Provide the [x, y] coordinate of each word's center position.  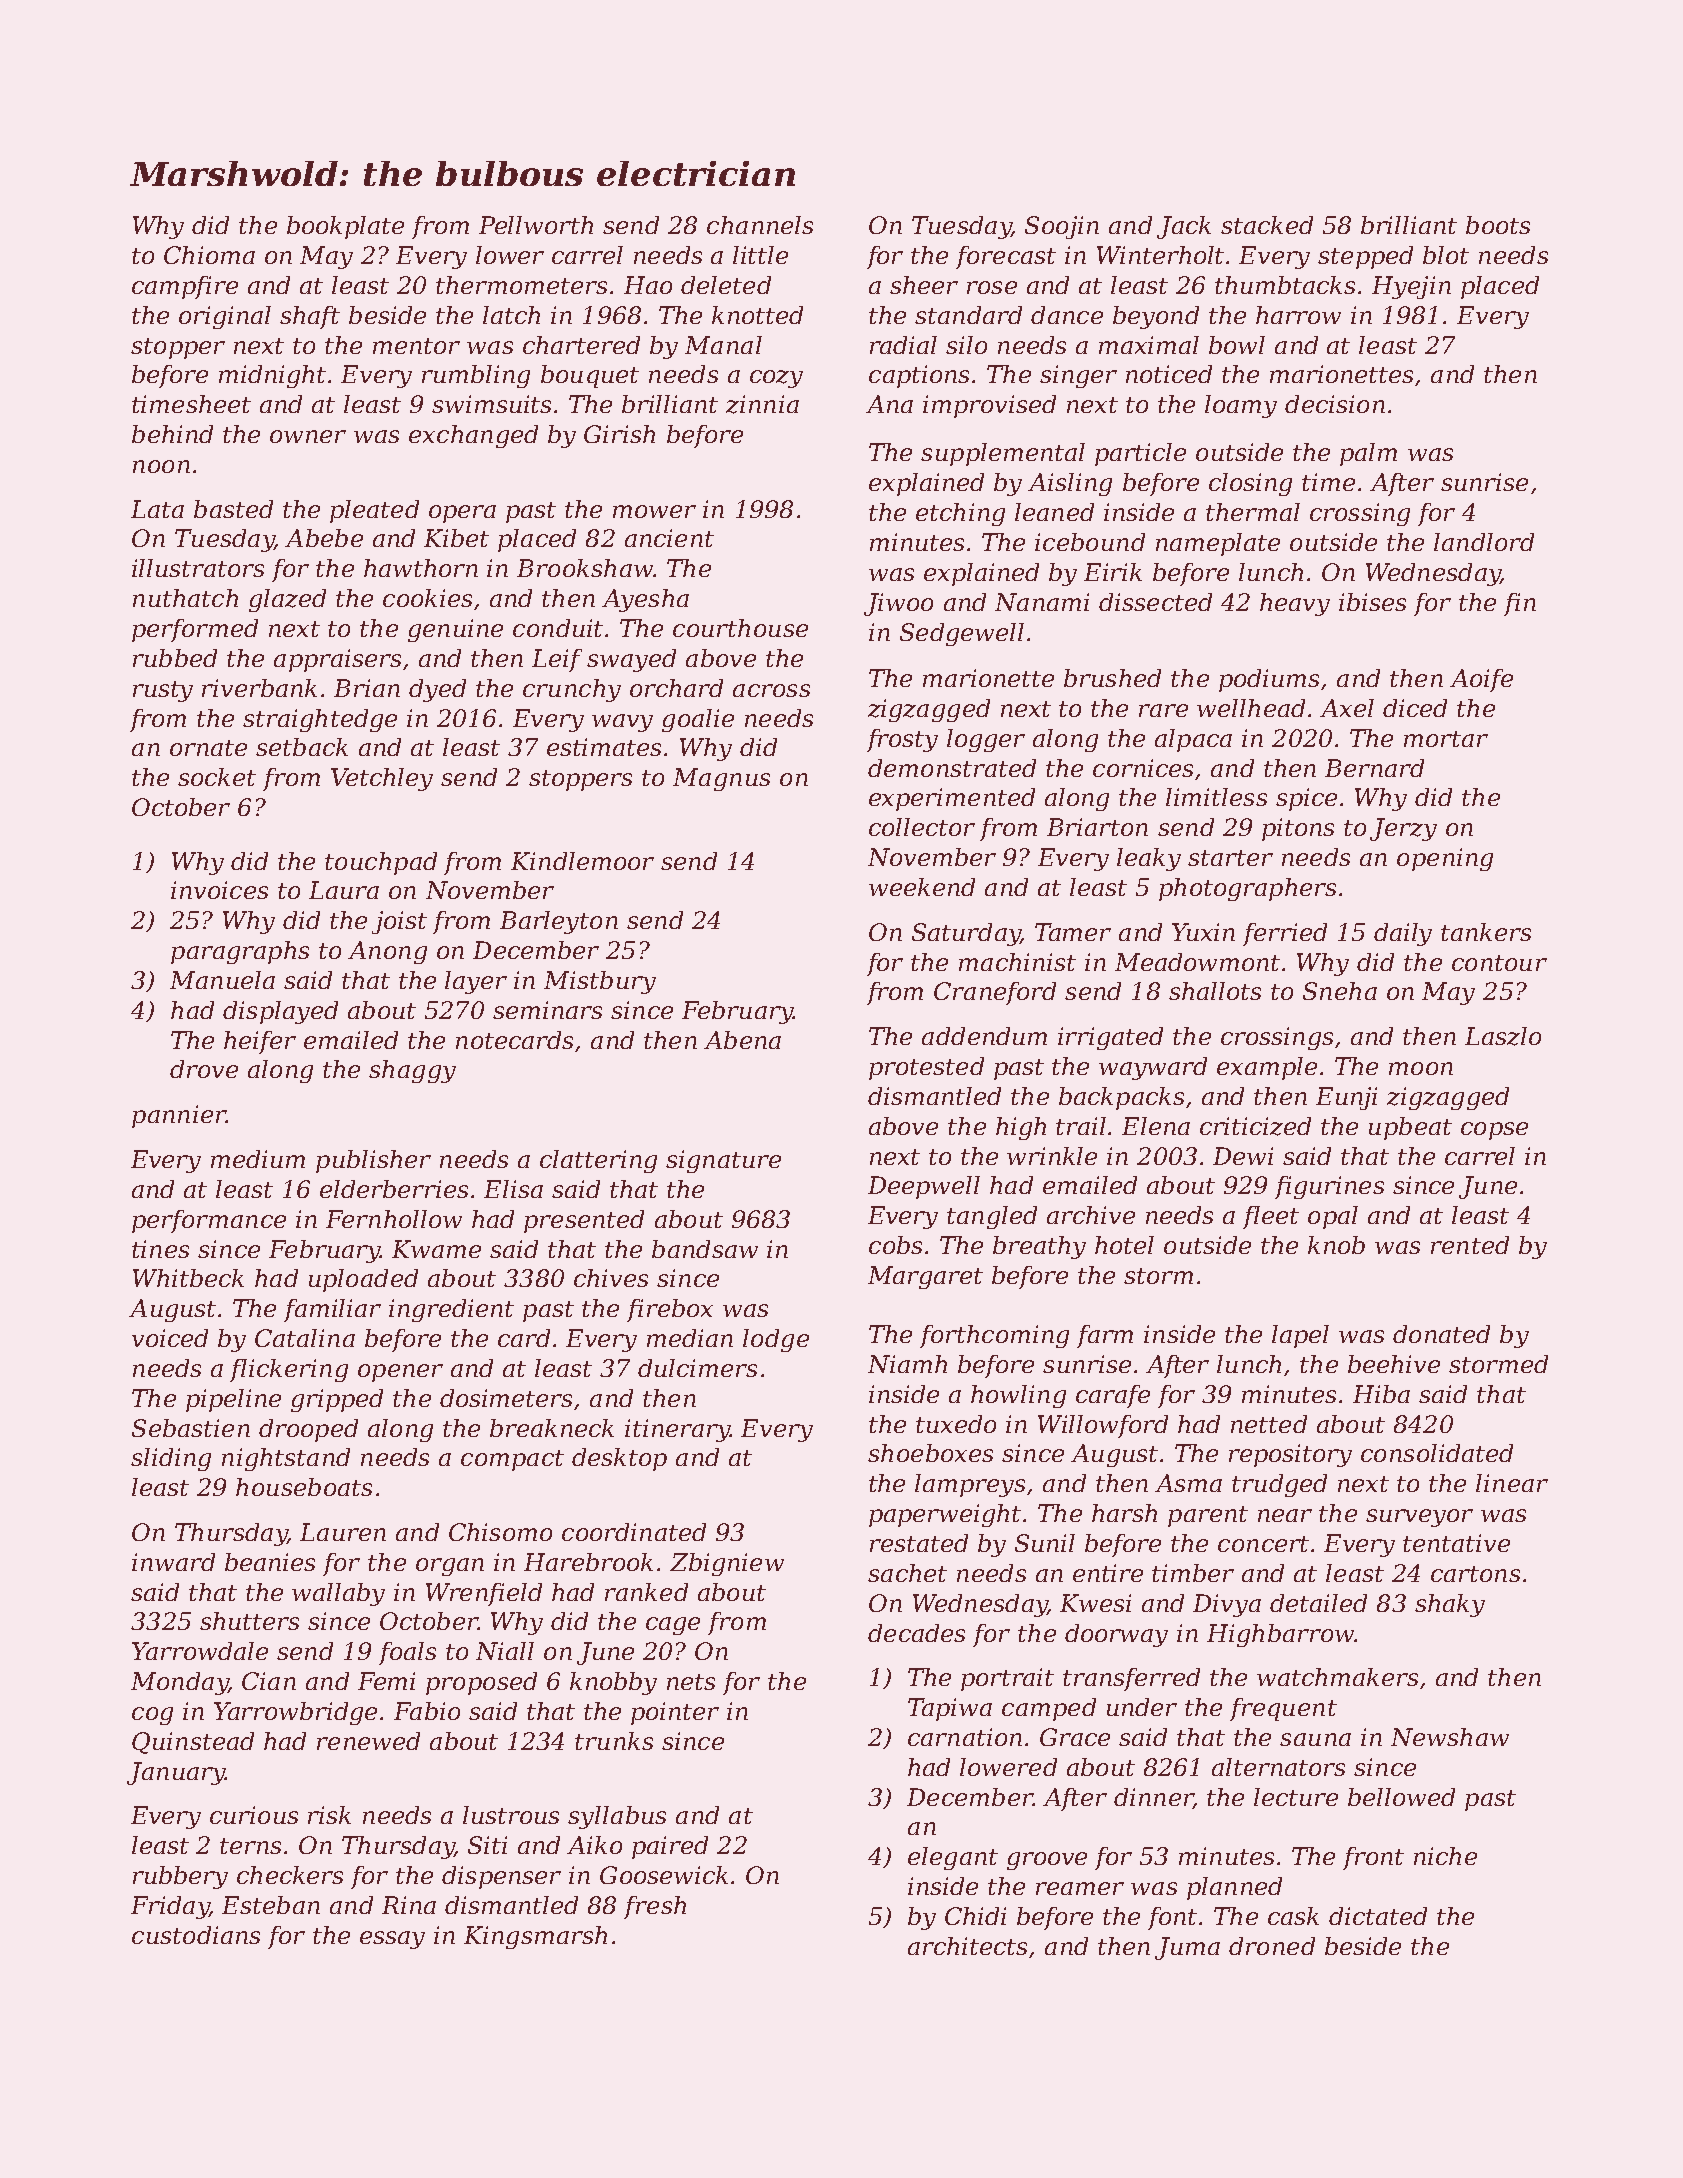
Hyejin [1411, 287]
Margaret [925, 1277]
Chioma [209, 255]
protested [926, 1068]
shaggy [412, 1071]
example [1267, 1068]
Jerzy [1403, 829]
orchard [676, 688]
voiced [170, 1338]
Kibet [456, 538]
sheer [924, 285]
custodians [196, 1935]
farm [1105, 1336]
